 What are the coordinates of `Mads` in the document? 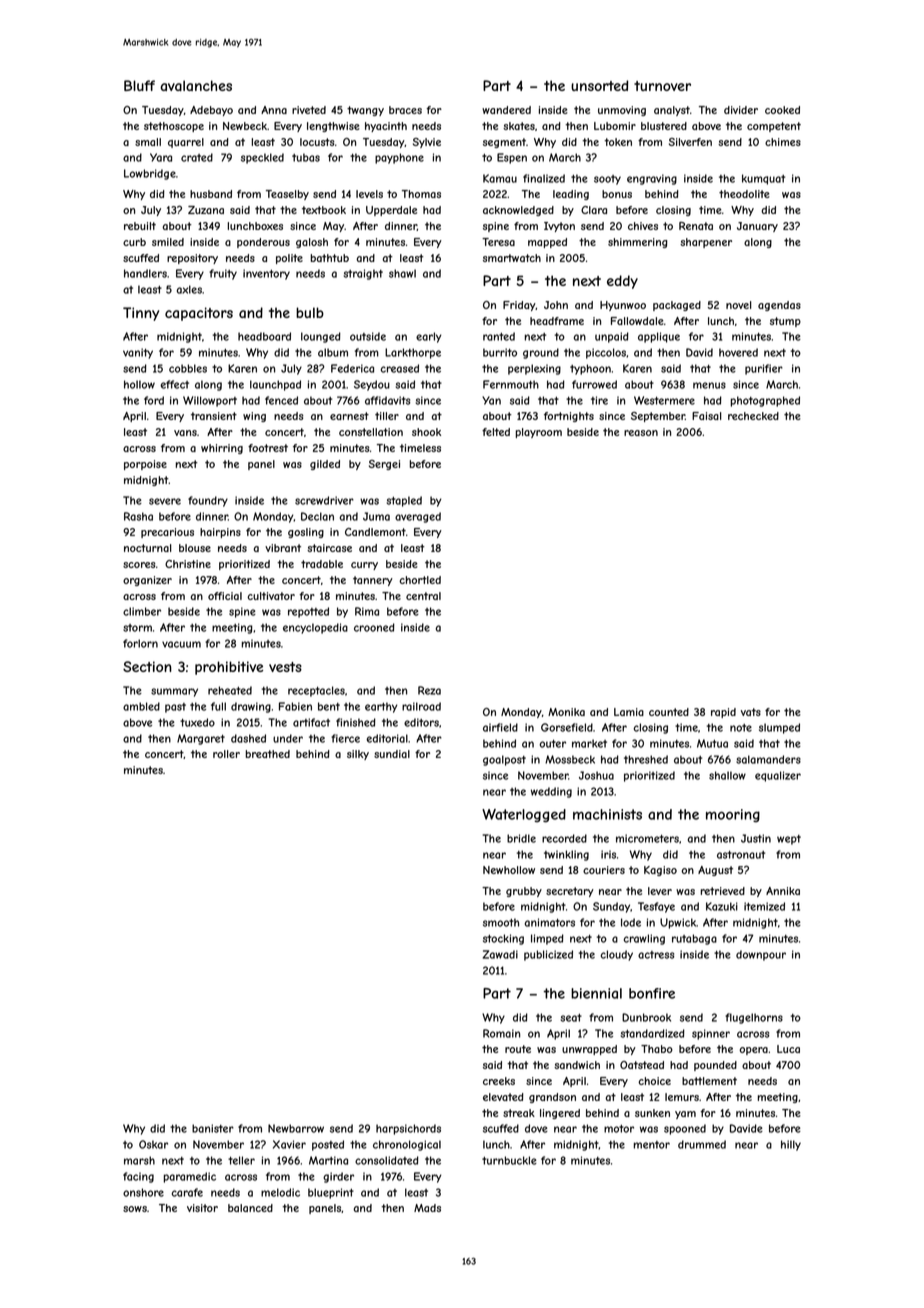 It's located at (427, 1208).
